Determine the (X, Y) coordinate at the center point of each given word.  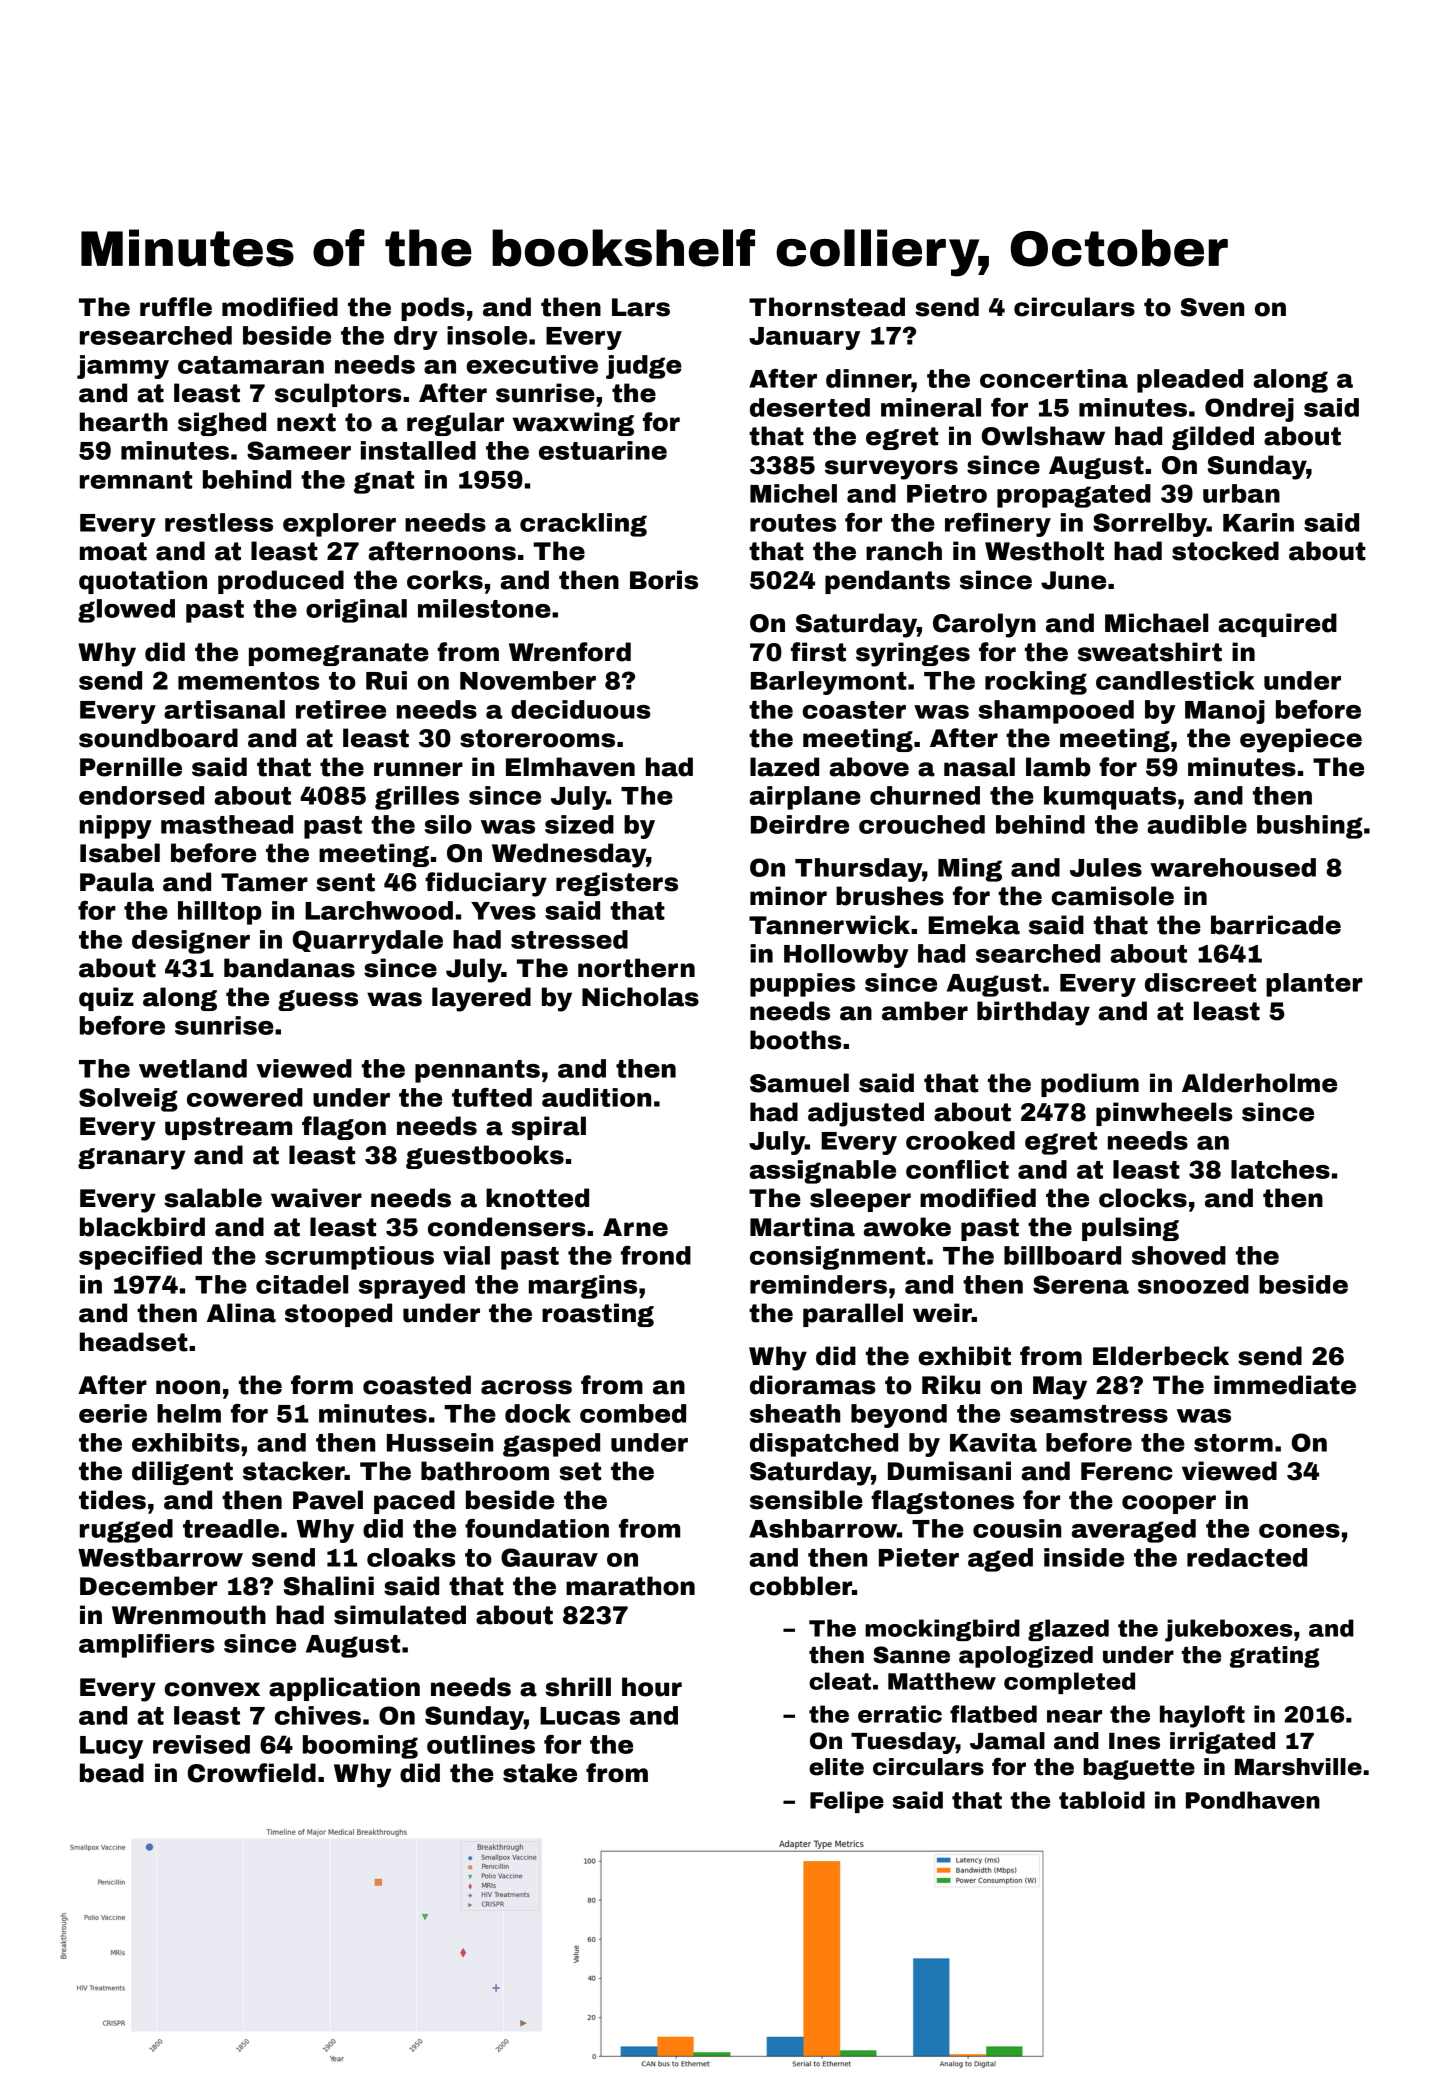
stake (540, 1773)
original (356, 611)
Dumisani (949, 1471)
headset (134, 1342)
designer (191, 942)
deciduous (581, 709)
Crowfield (252, 1773)
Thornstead (827, 307)
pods (433, 309)
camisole (1112, 896)
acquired (1277, 625)
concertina (1054, 378)
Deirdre (800, 824)
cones (1299, 1531)
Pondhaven (1253, 1800)
